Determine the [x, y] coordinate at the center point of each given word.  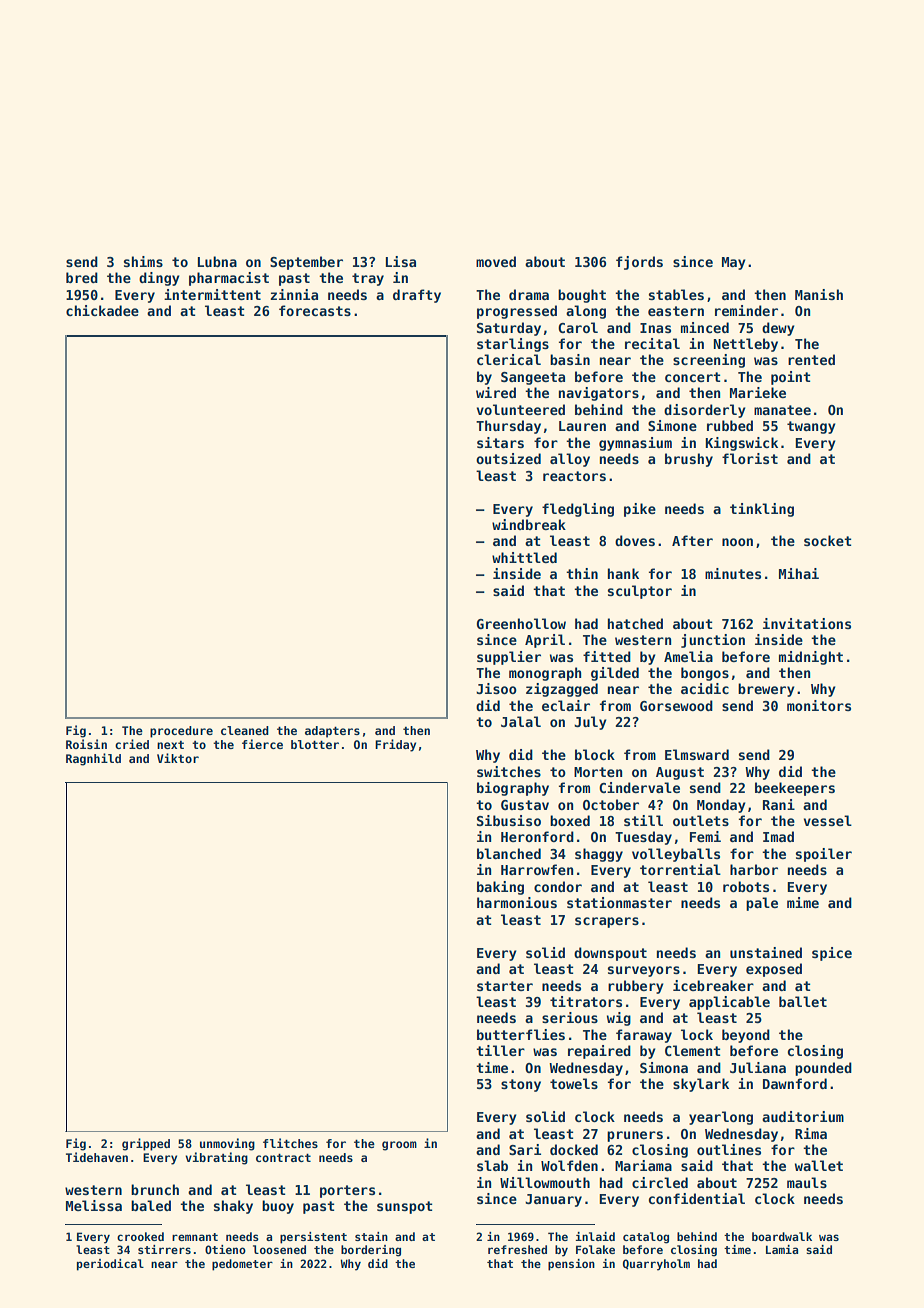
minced [705, 327]
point [791, 378]
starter [505, 986]
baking [500, 888]
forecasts [315, 310]
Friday [395, 745]
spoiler [824, 855]
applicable [729, 1003]
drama [529, 294]
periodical [110, 1265]
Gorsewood [676, 705]
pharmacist [229, 279]
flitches [290, 1143]
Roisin [86, 744]
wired [496, 392]
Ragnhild [93, 759]
